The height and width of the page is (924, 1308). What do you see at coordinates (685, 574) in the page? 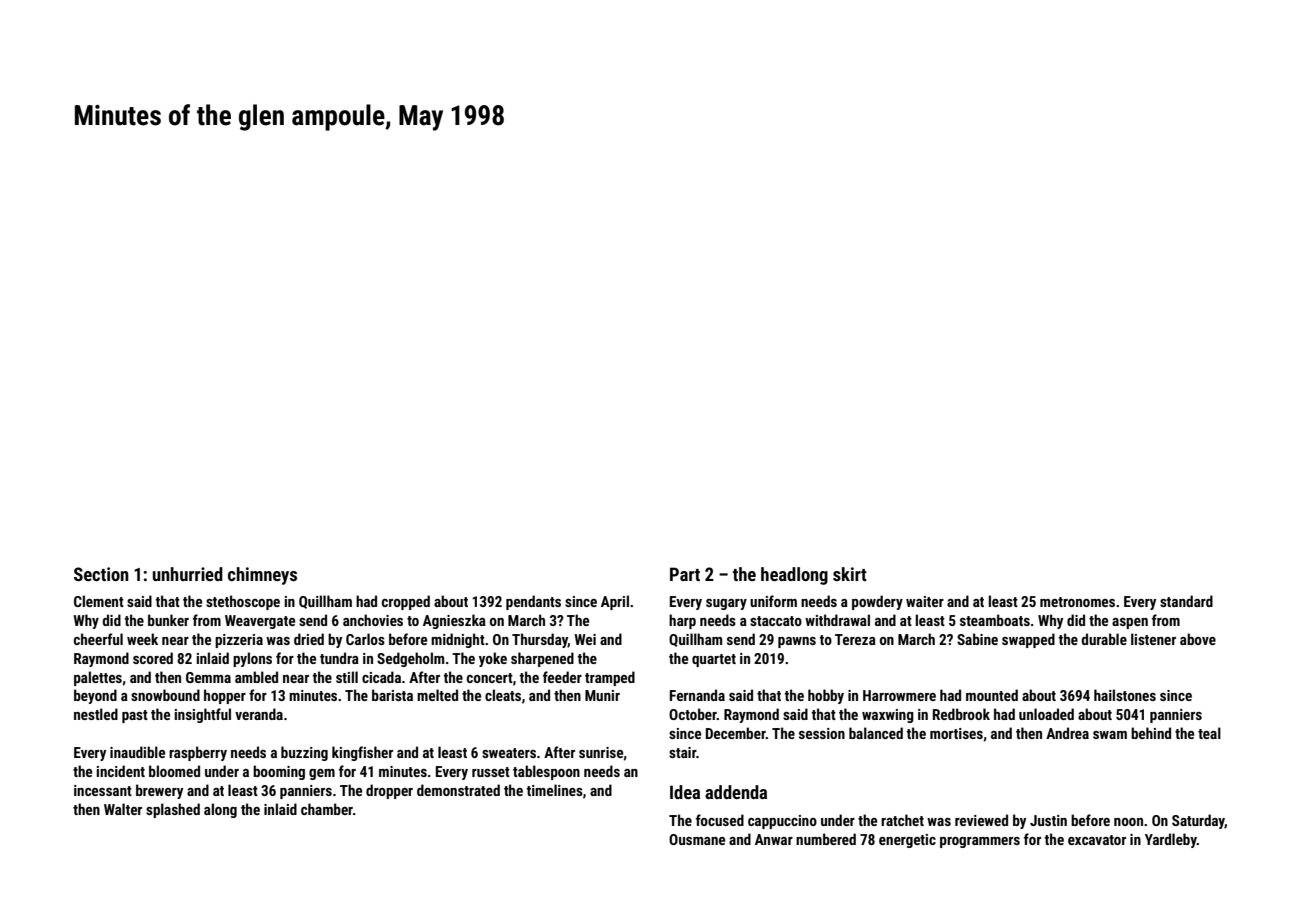
I see `Part` at bounding box center [685, 574].
